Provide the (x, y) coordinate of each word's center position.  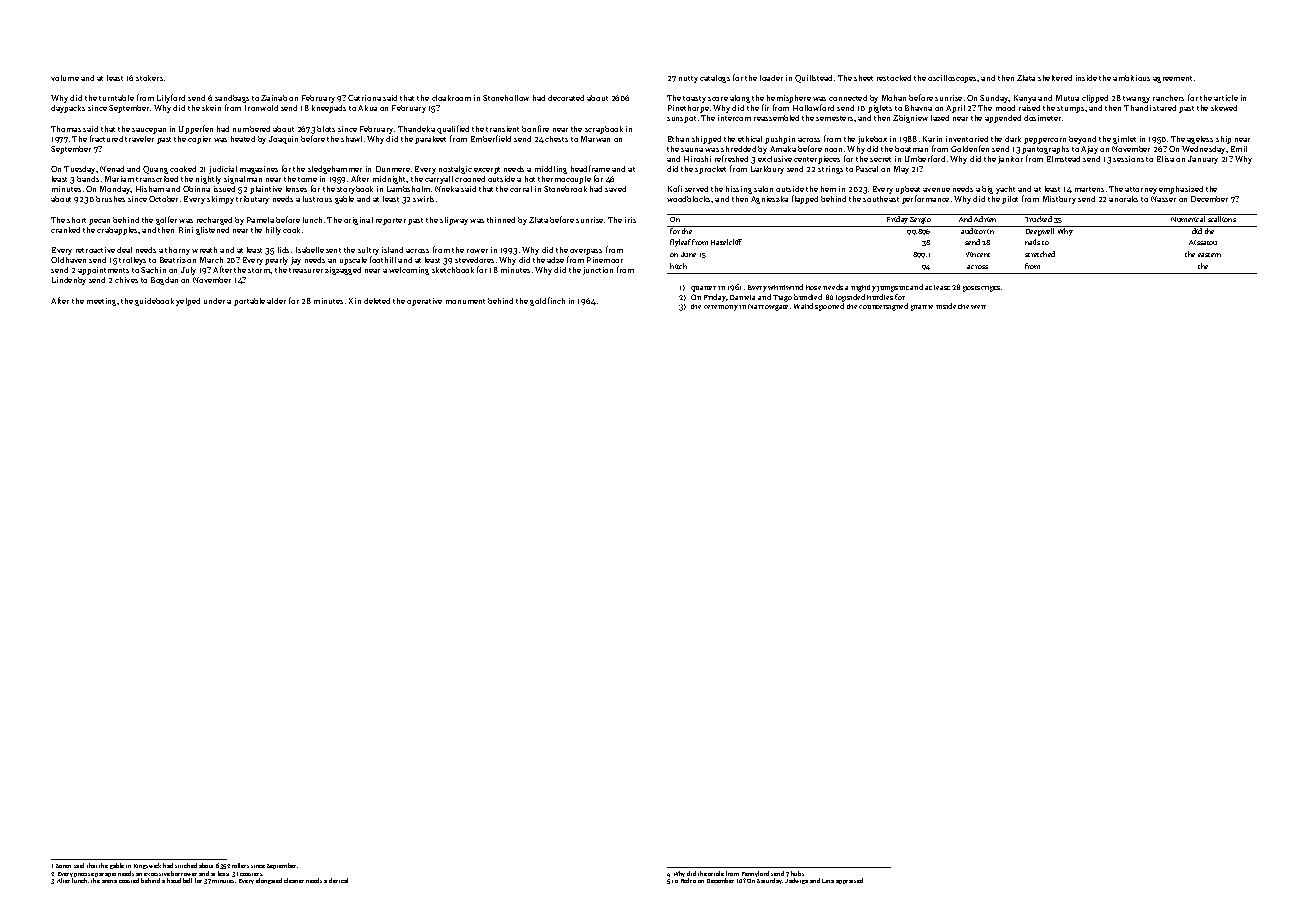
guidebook (154, 302)
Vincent (978, 254)
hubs (797, 873)
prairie (922, 308)
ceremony (721, 308)
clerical (338, 880)
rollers (240, 865)
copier (199, 140)
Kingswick (147, 866)
